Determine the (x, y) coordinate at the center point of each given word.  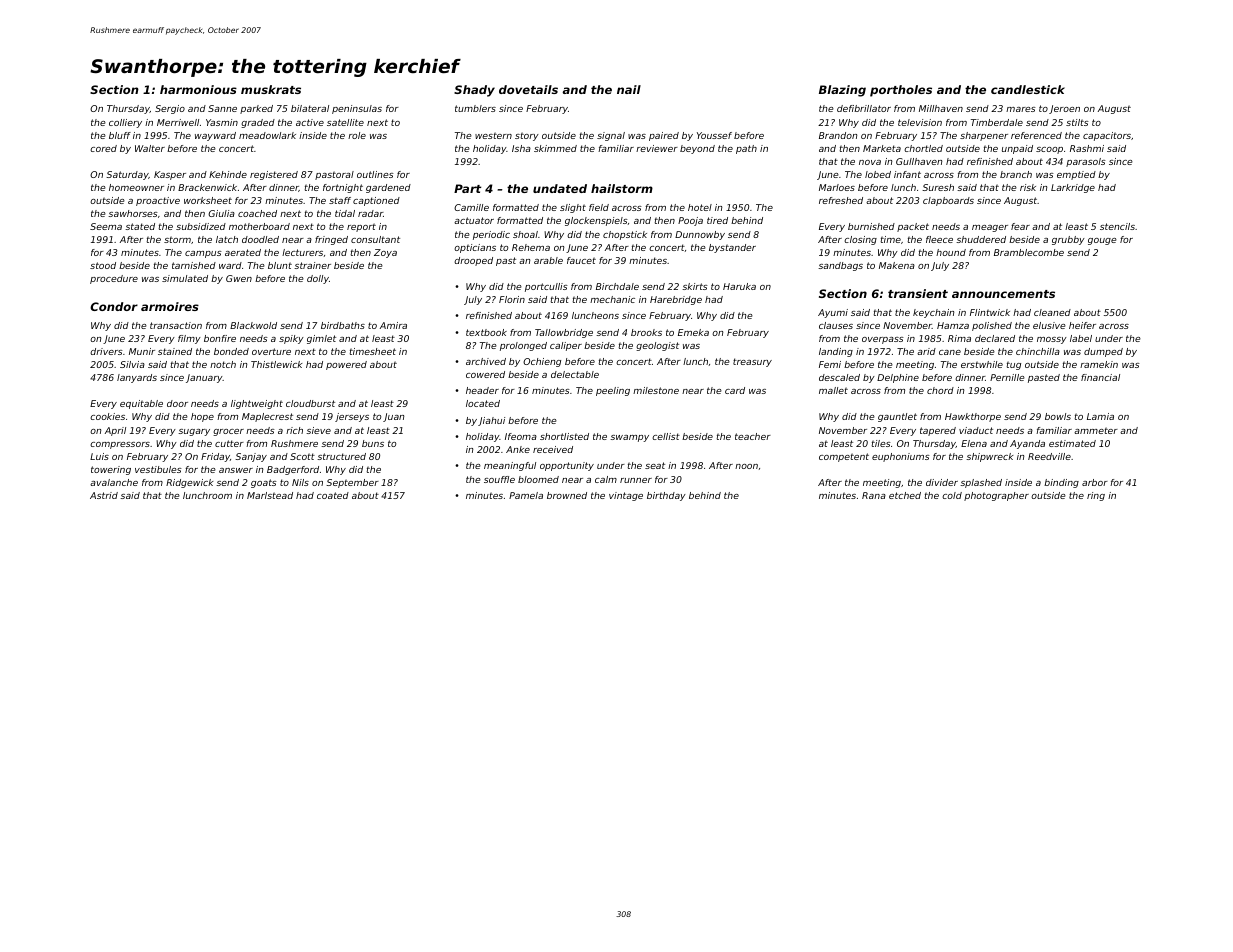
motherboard (259, 226)
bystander (732, 248)
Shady (474, 91)
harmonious (198, 89)
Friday (215, 457)
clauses (836, 325)
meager (990, 228)
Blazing (842, 91)
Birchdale (617, 286)
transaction (176, 325)
